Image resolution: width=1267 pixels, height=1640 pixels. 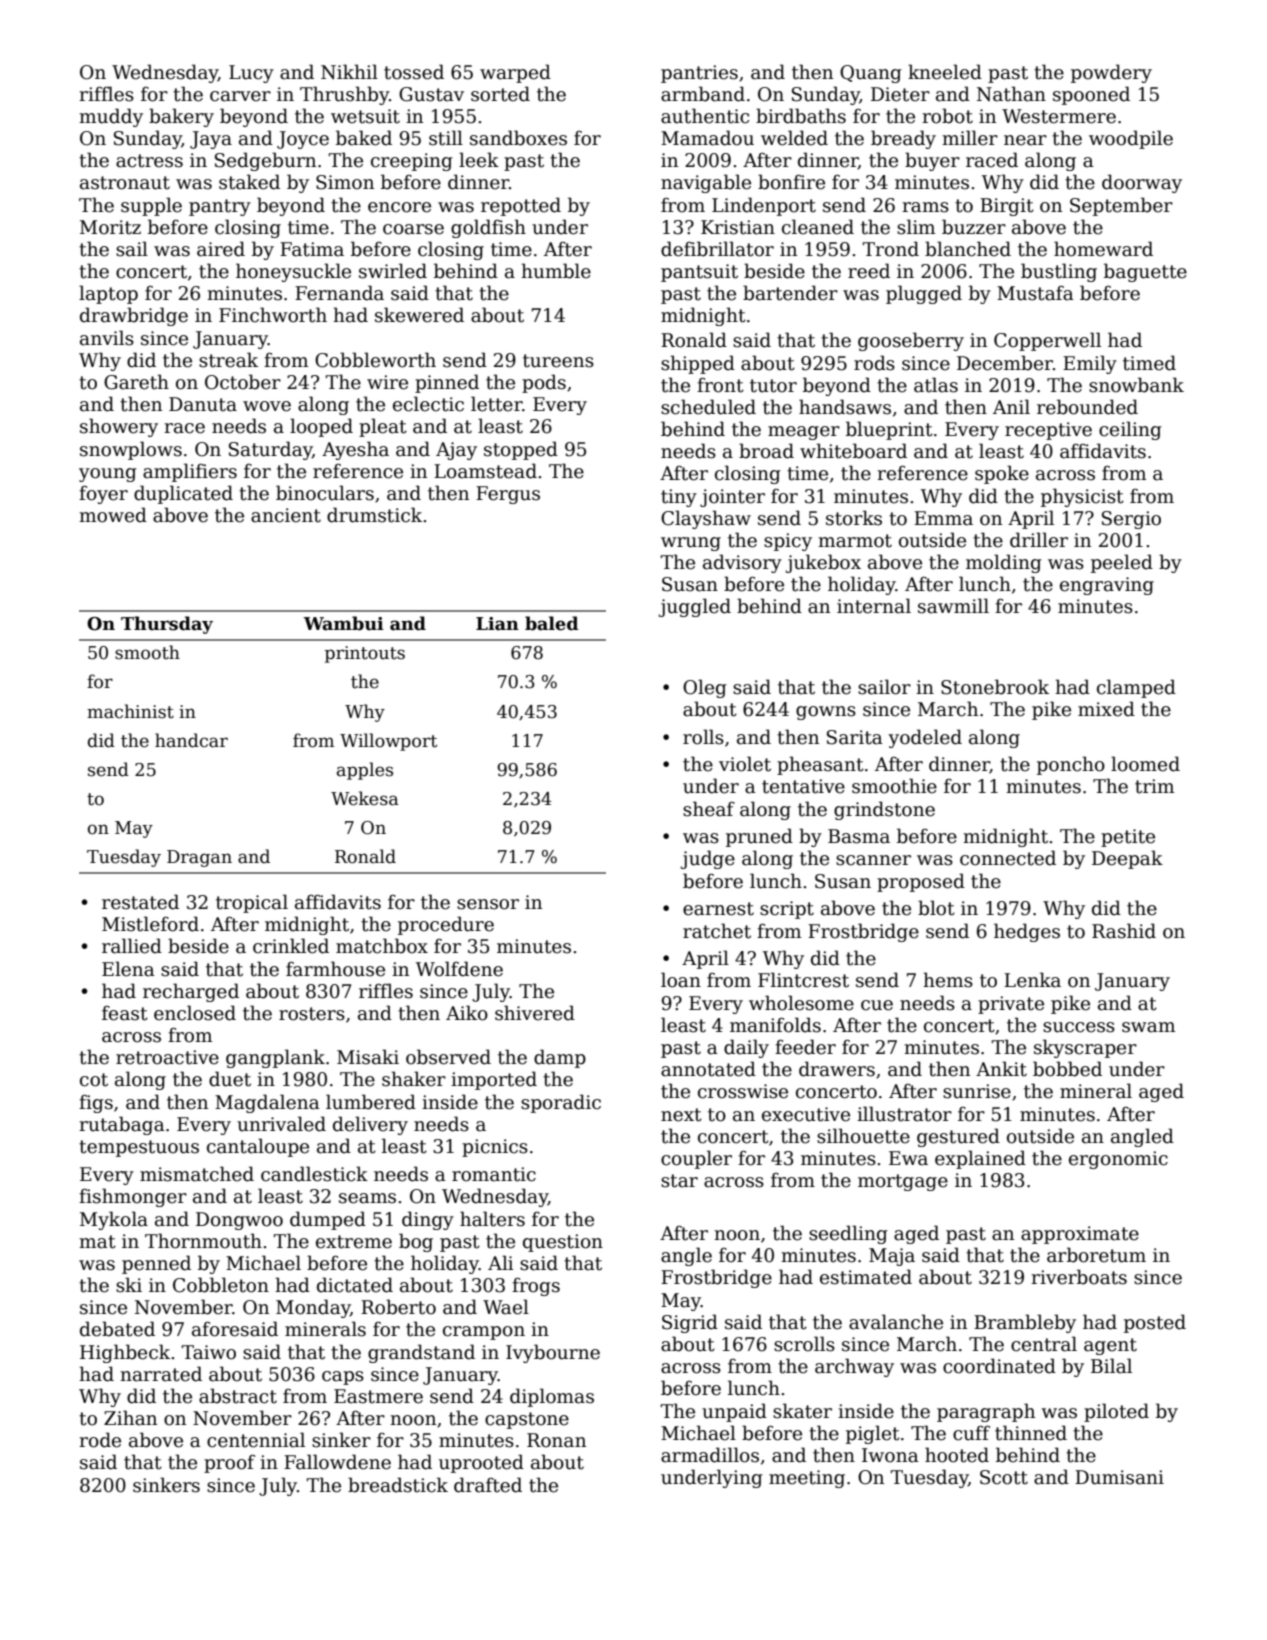 I want to click on Deepak, so click(x=1127, y=859).
